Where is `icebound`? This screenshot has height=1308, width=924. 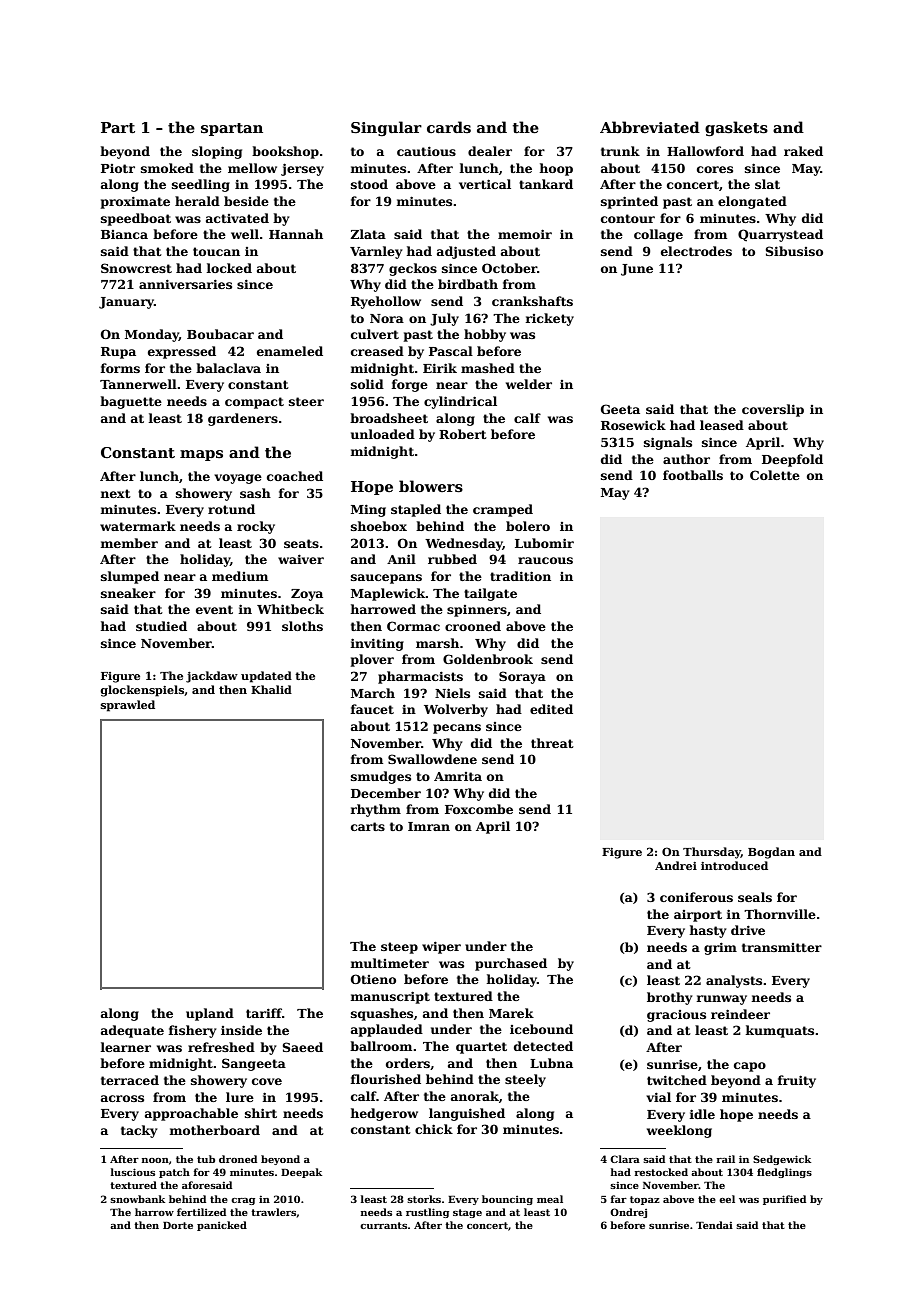 icebound is located at coordinates (541, 1029).
